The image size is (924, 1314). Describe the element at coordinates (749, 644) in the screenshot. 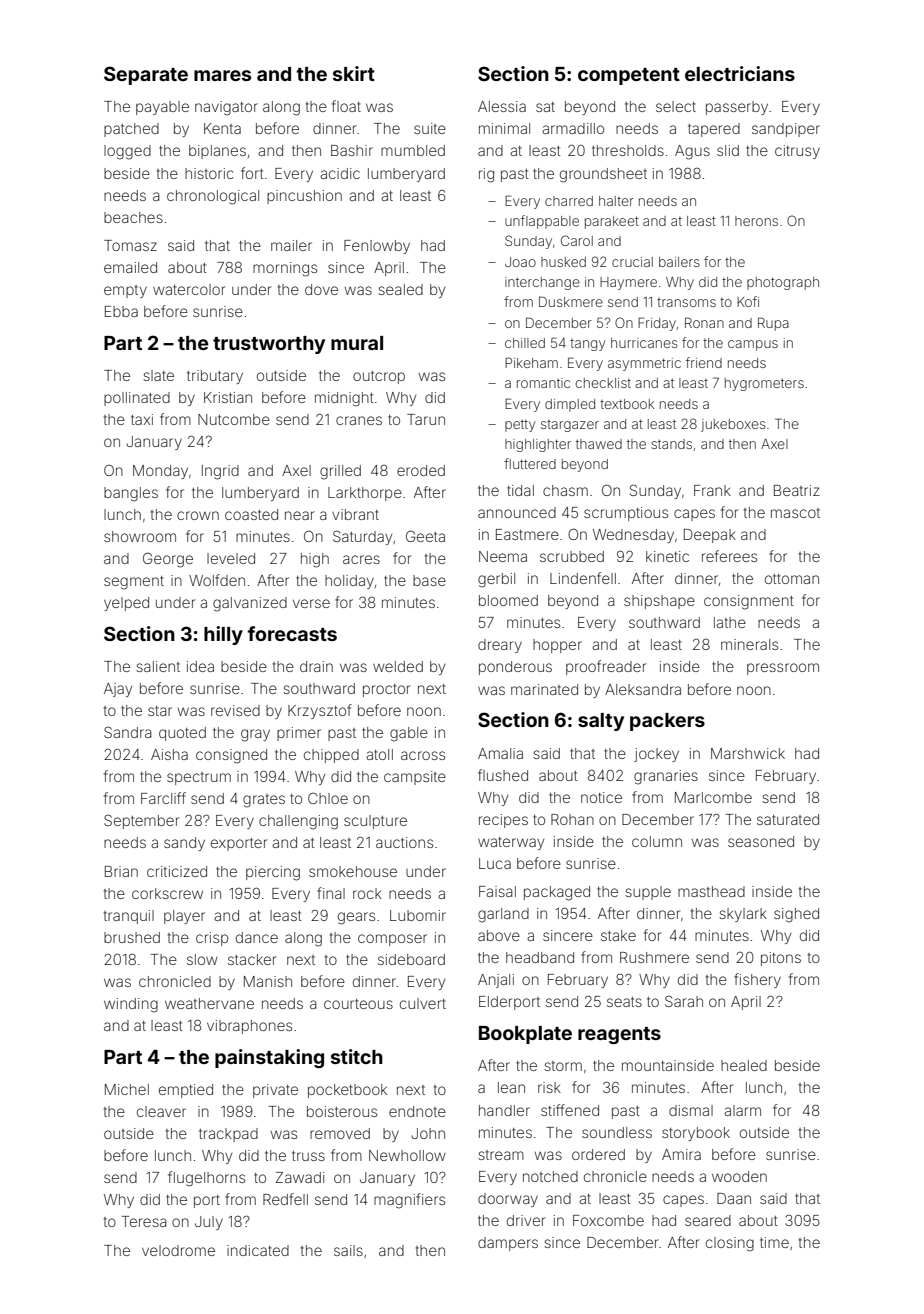

I see `minerals` at that location.
